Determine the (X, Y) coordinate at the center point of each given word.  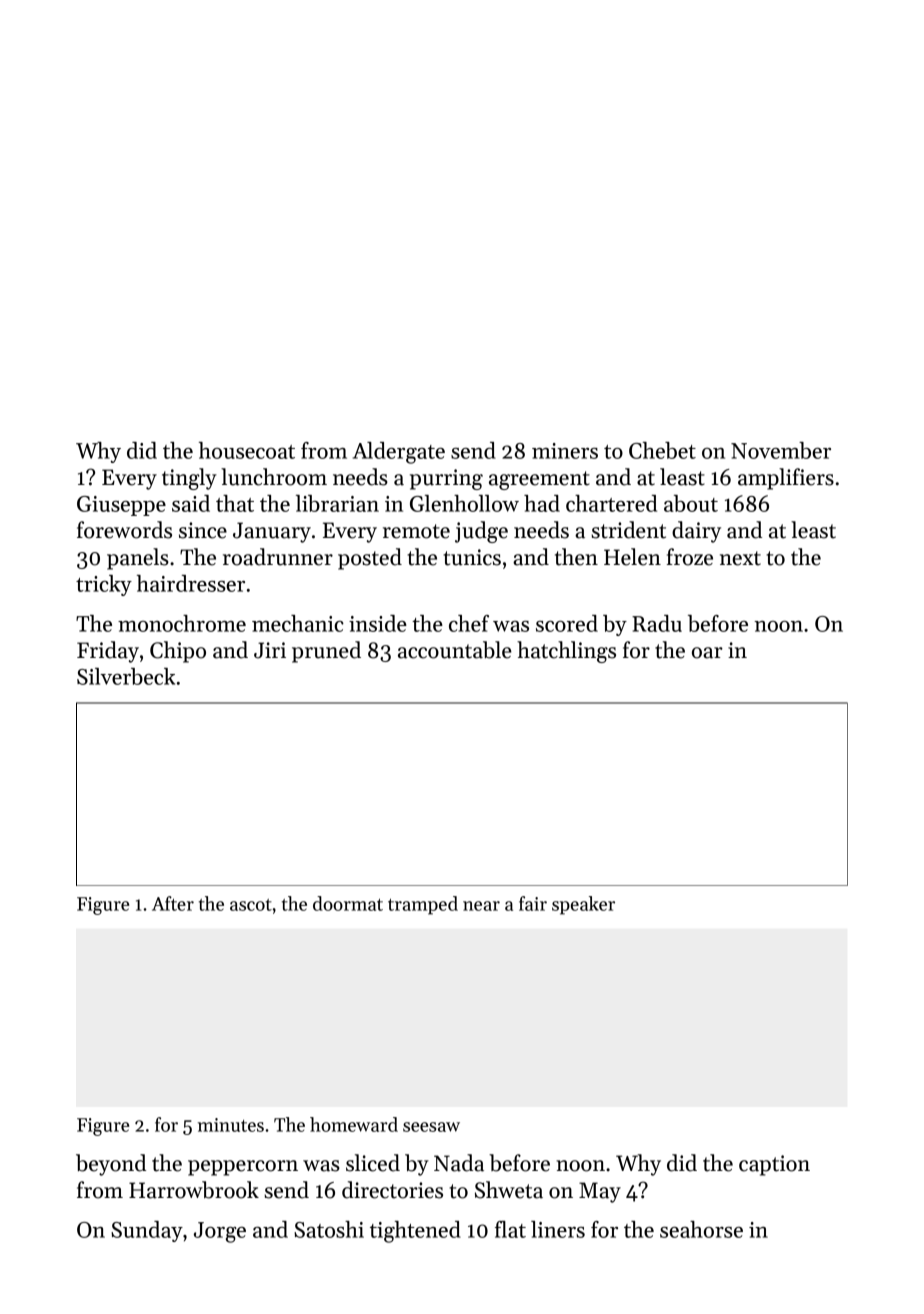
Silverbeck (126, 676)
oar (707, 653)
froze (690, 557)
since (203, 530)
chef (469, 623)
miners (565, 451)
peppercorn (243, 1168)
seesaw (431, 1127)
